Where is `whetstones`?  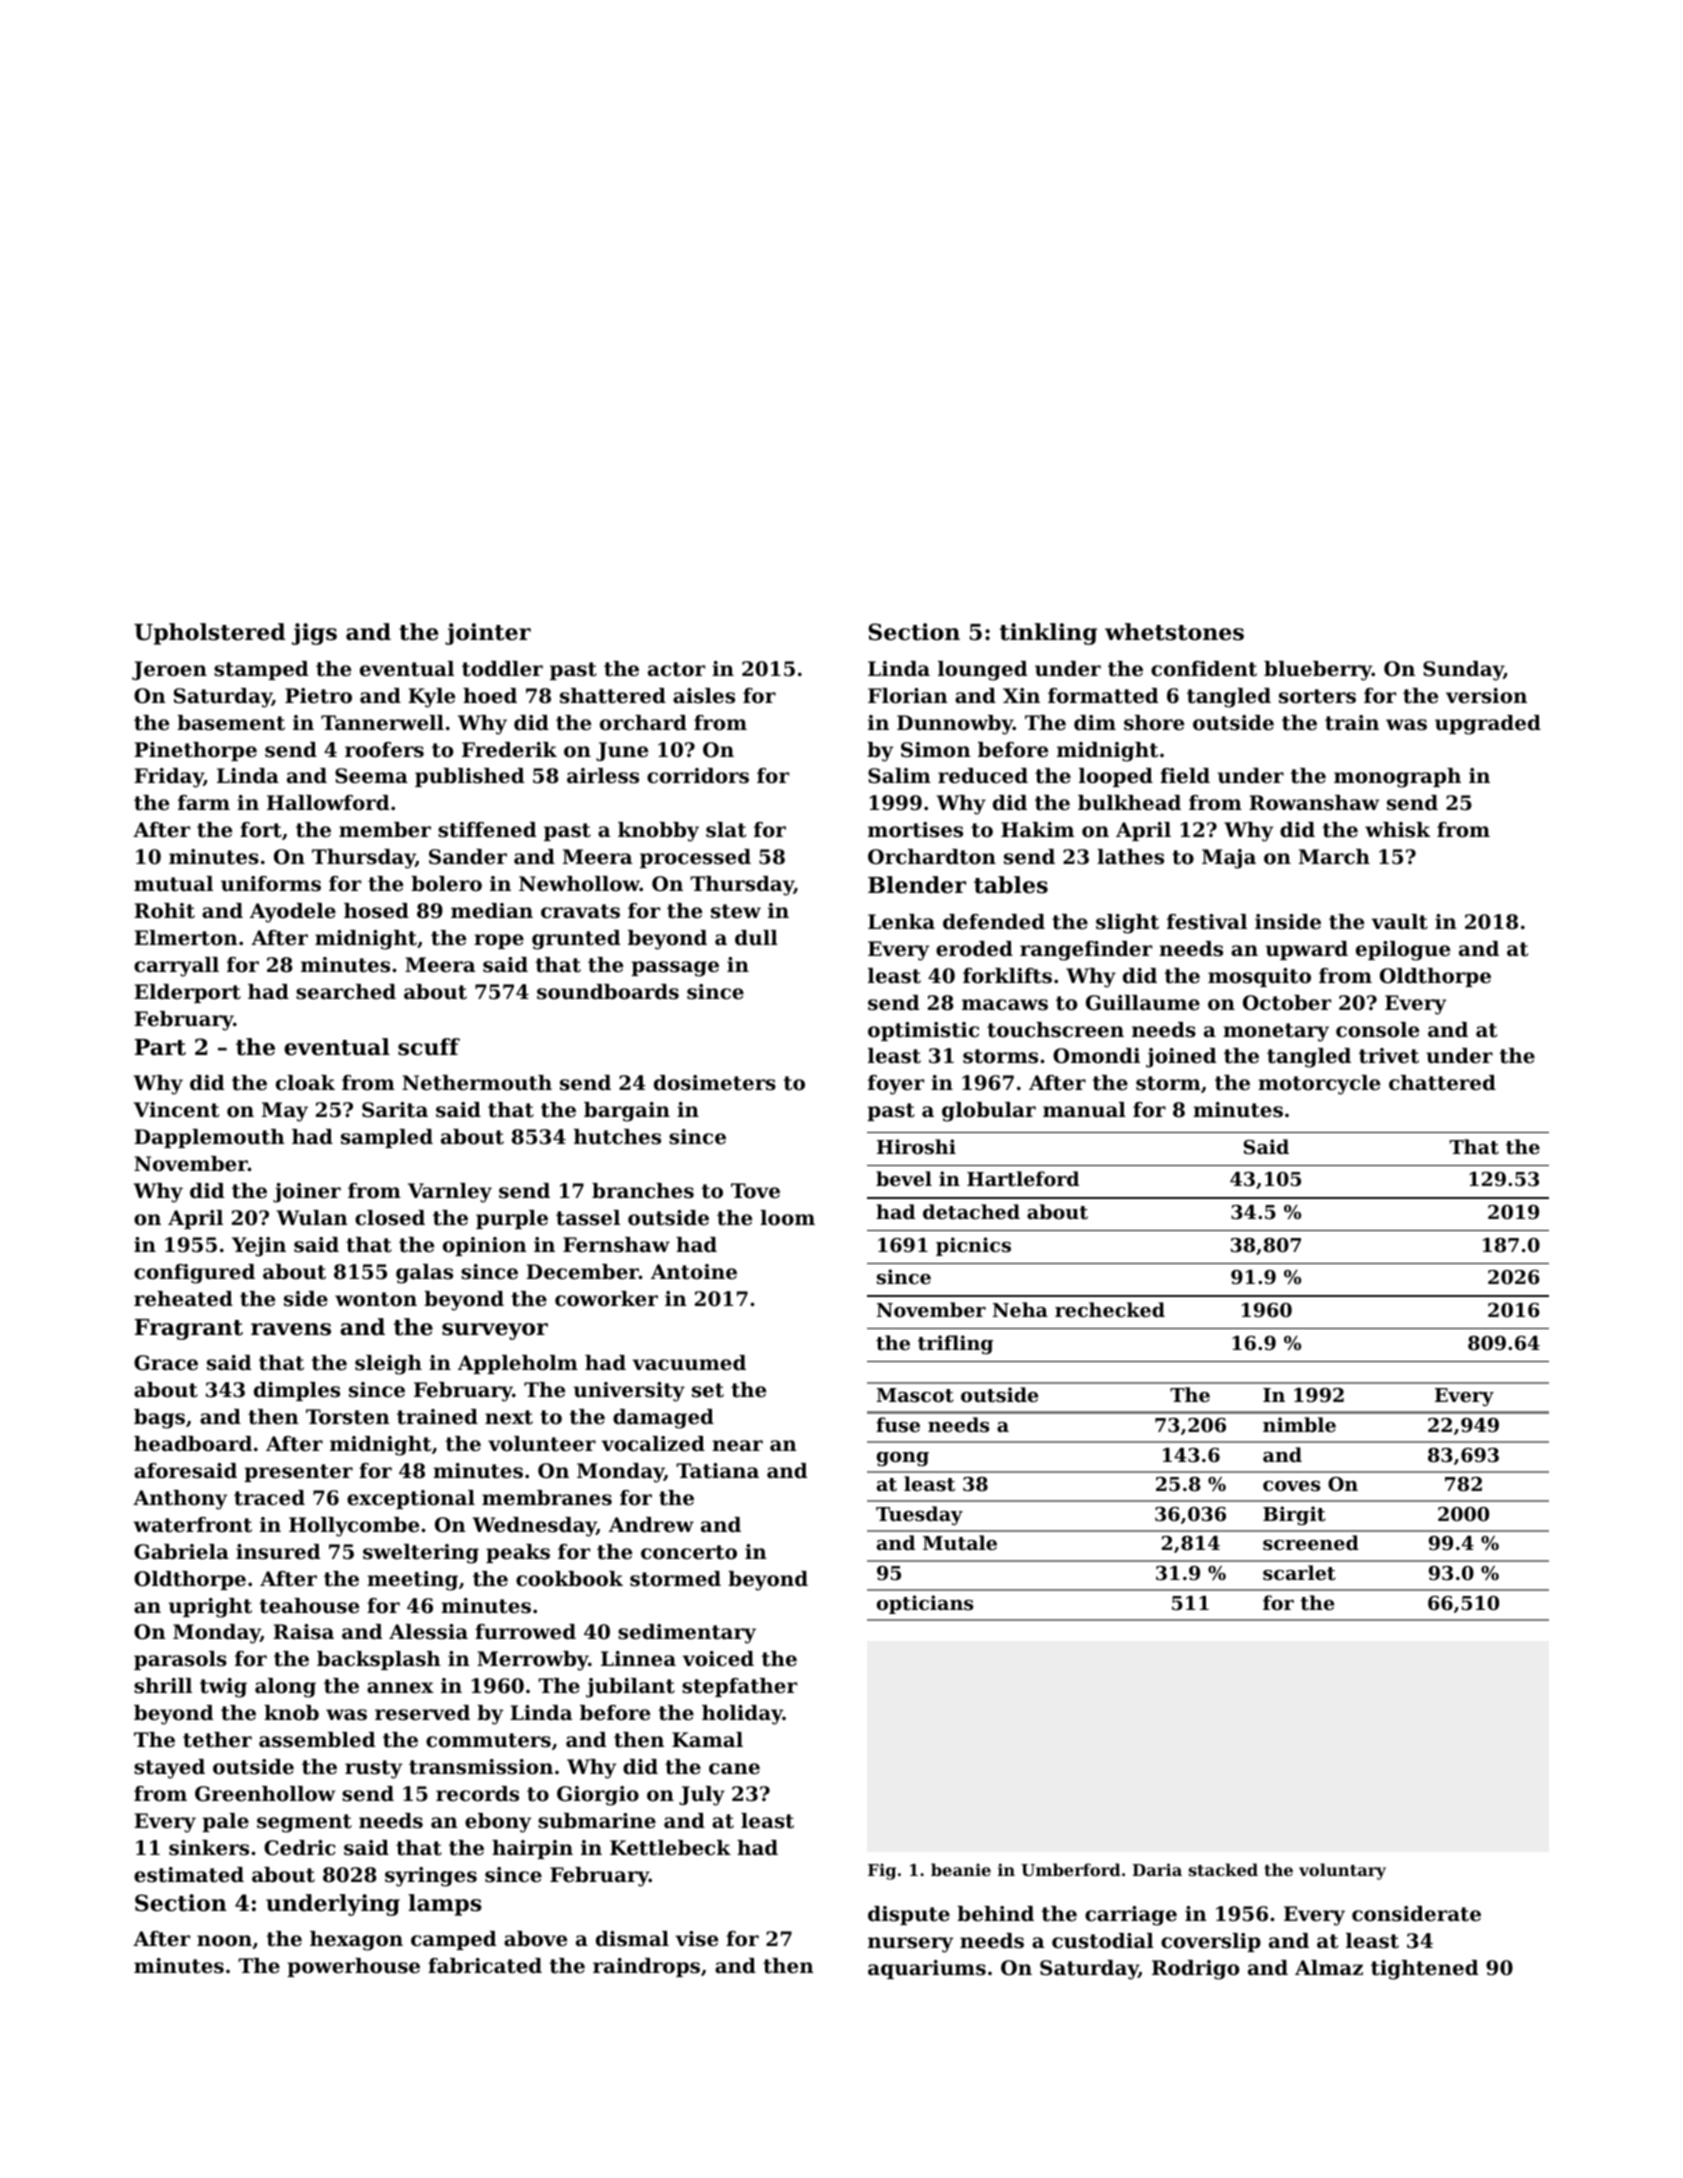 whetstones is located at coordinates (1174, 632).
